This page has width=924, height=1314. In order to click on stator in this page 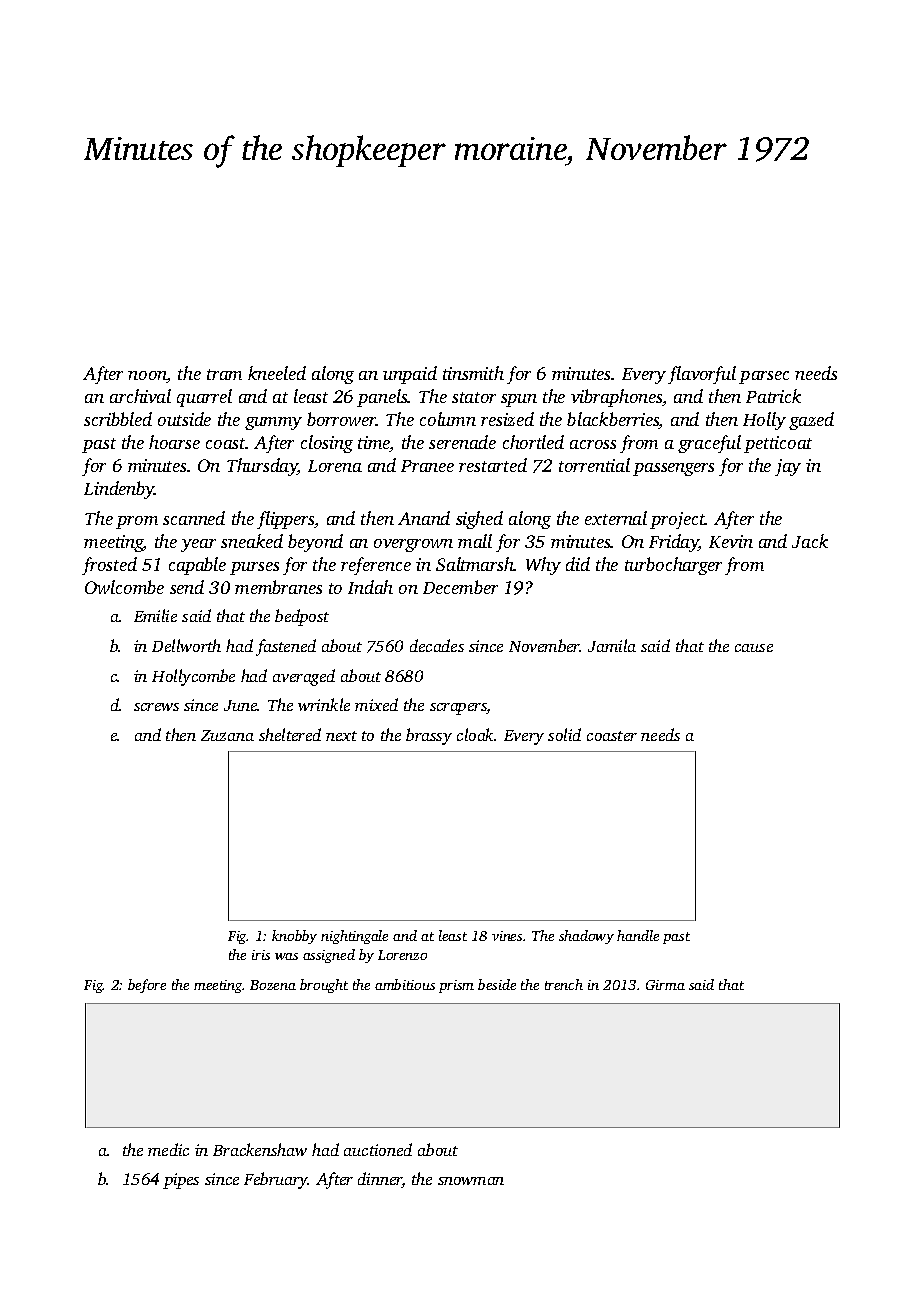, I will do `click(474, 397)`.
